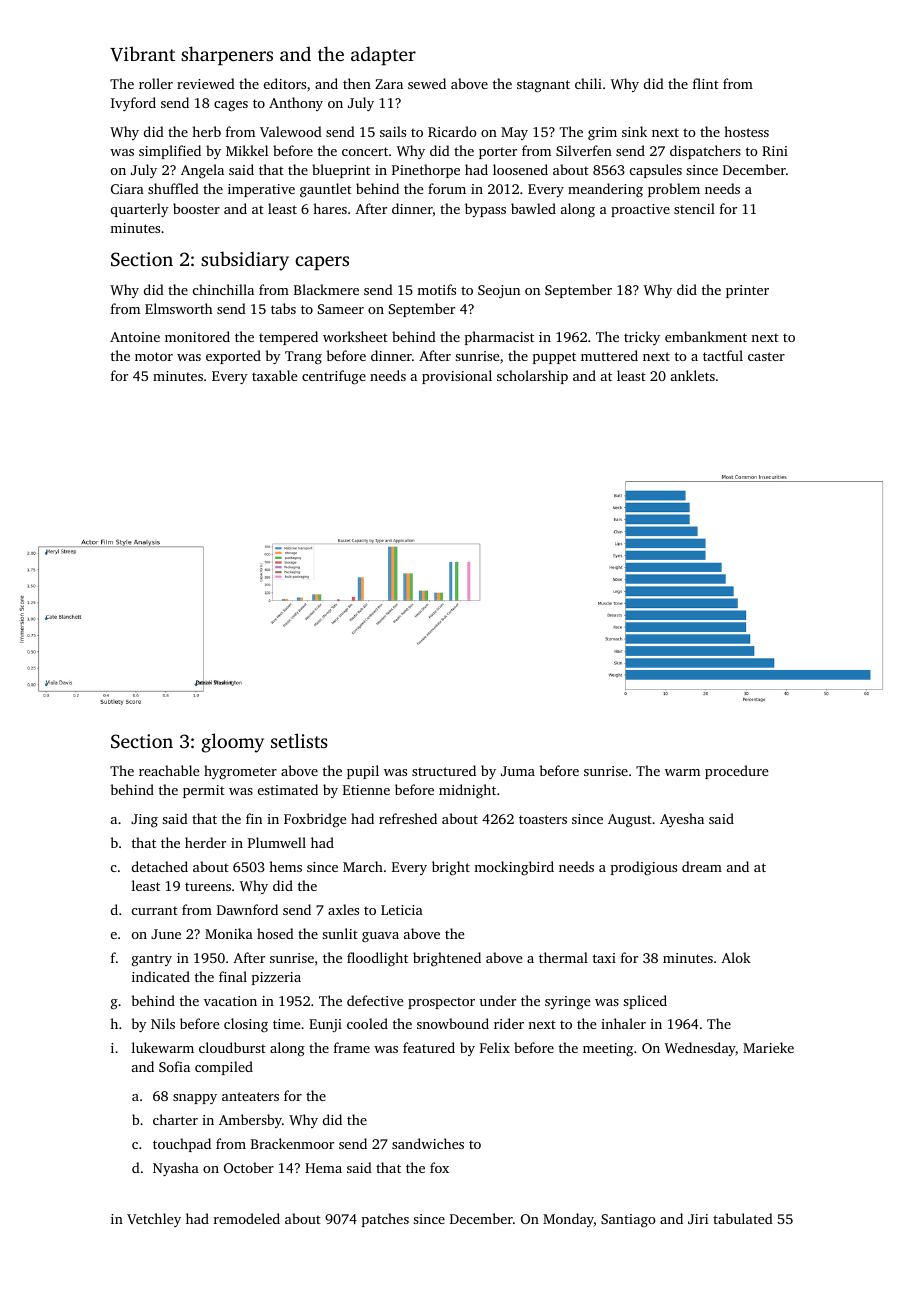  Describe the element at coordinates (408, 818) in the page. I see `refreshed` at that location.
